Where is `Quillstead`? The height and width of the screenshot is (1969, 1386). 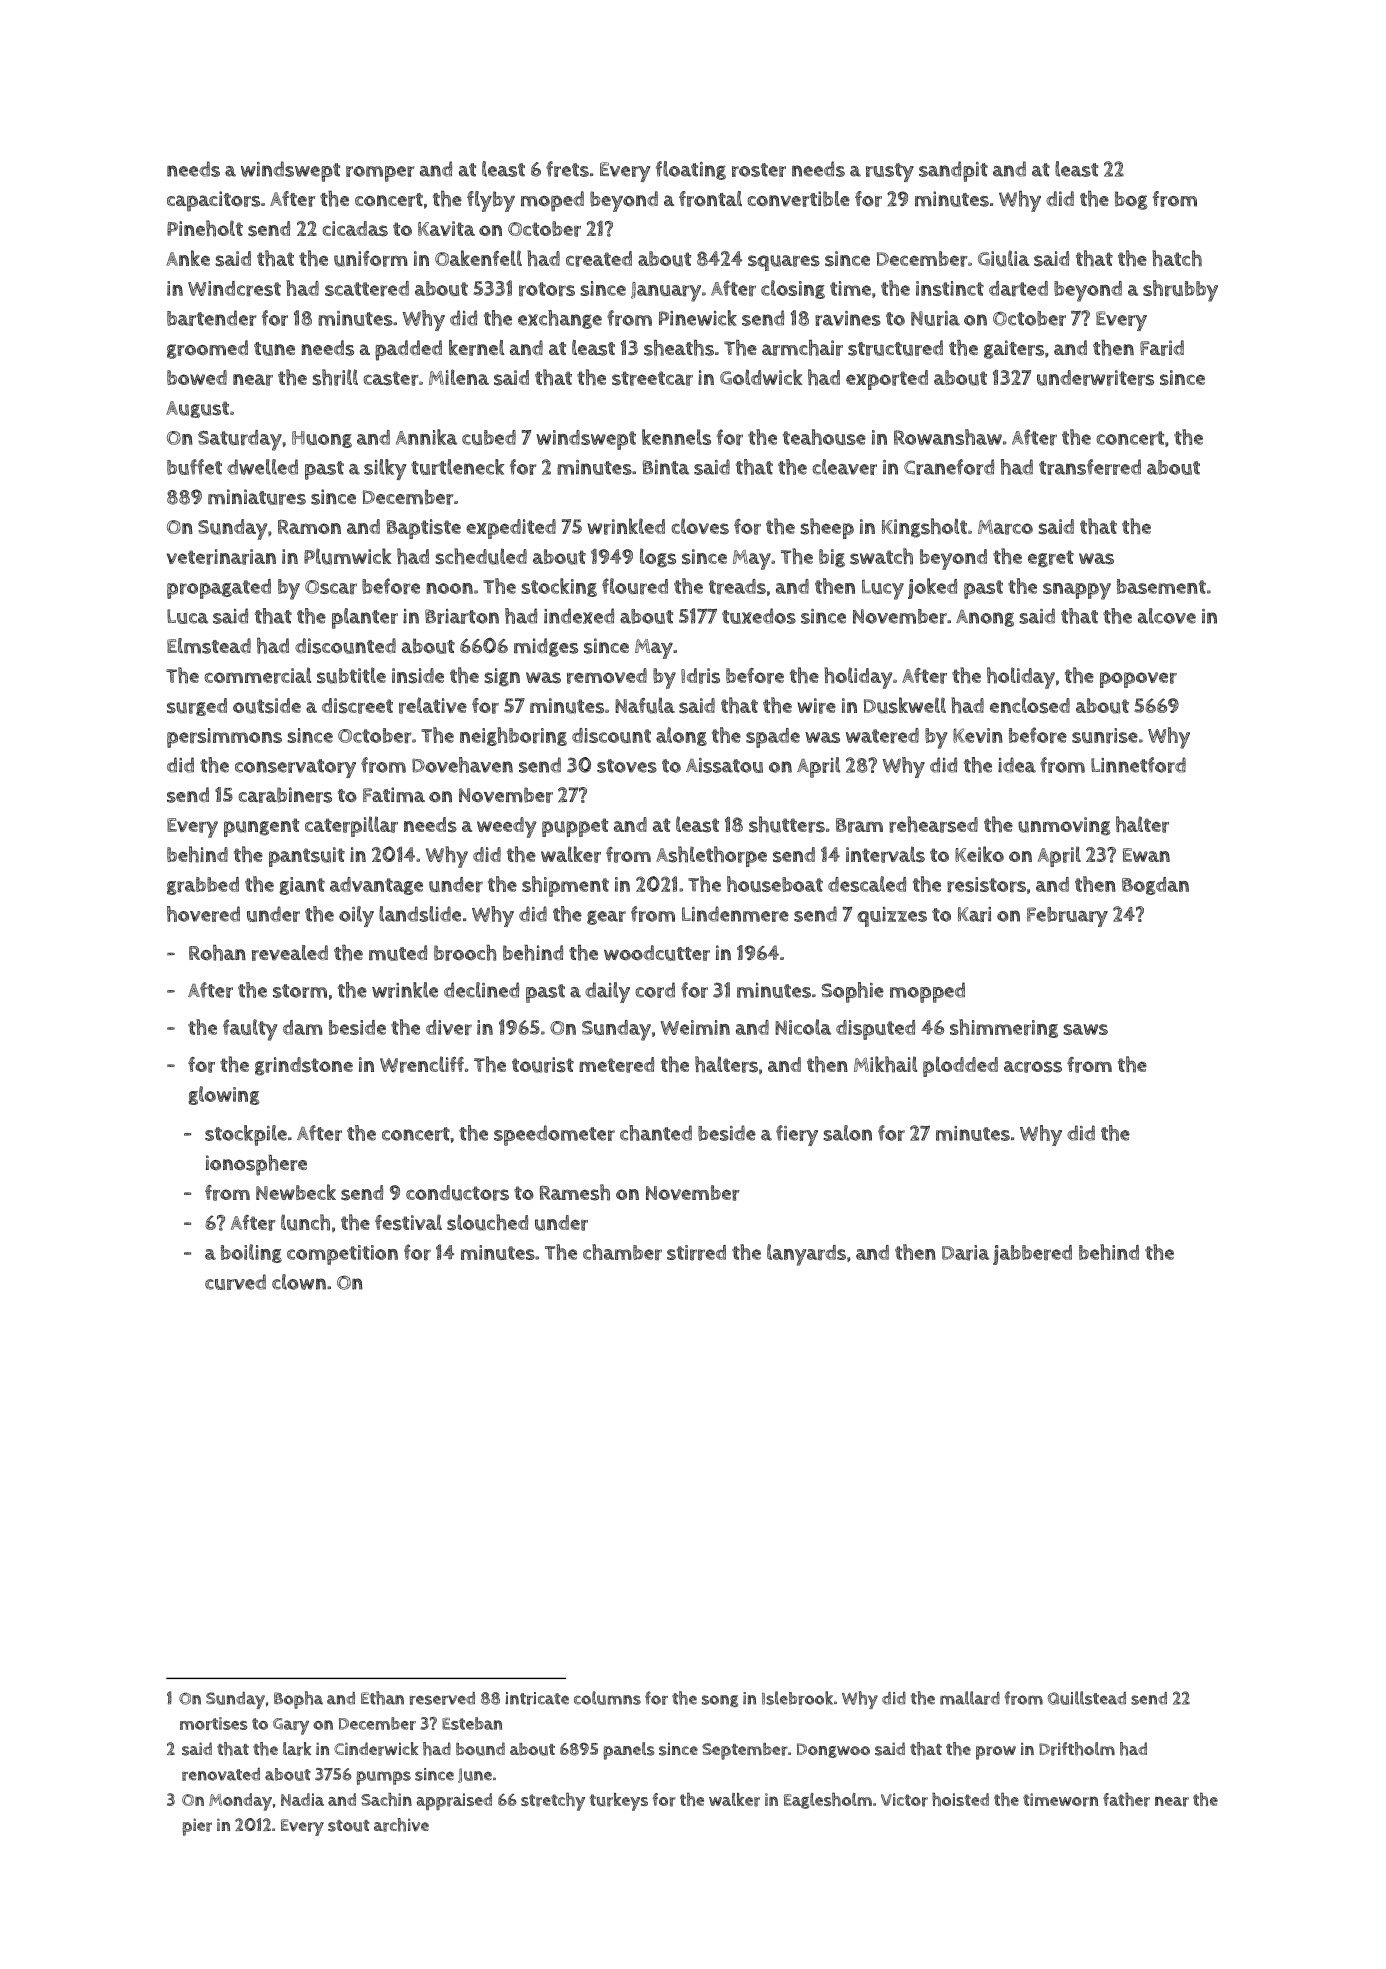 Quillstead is located at coordinates (1087, 1698).
